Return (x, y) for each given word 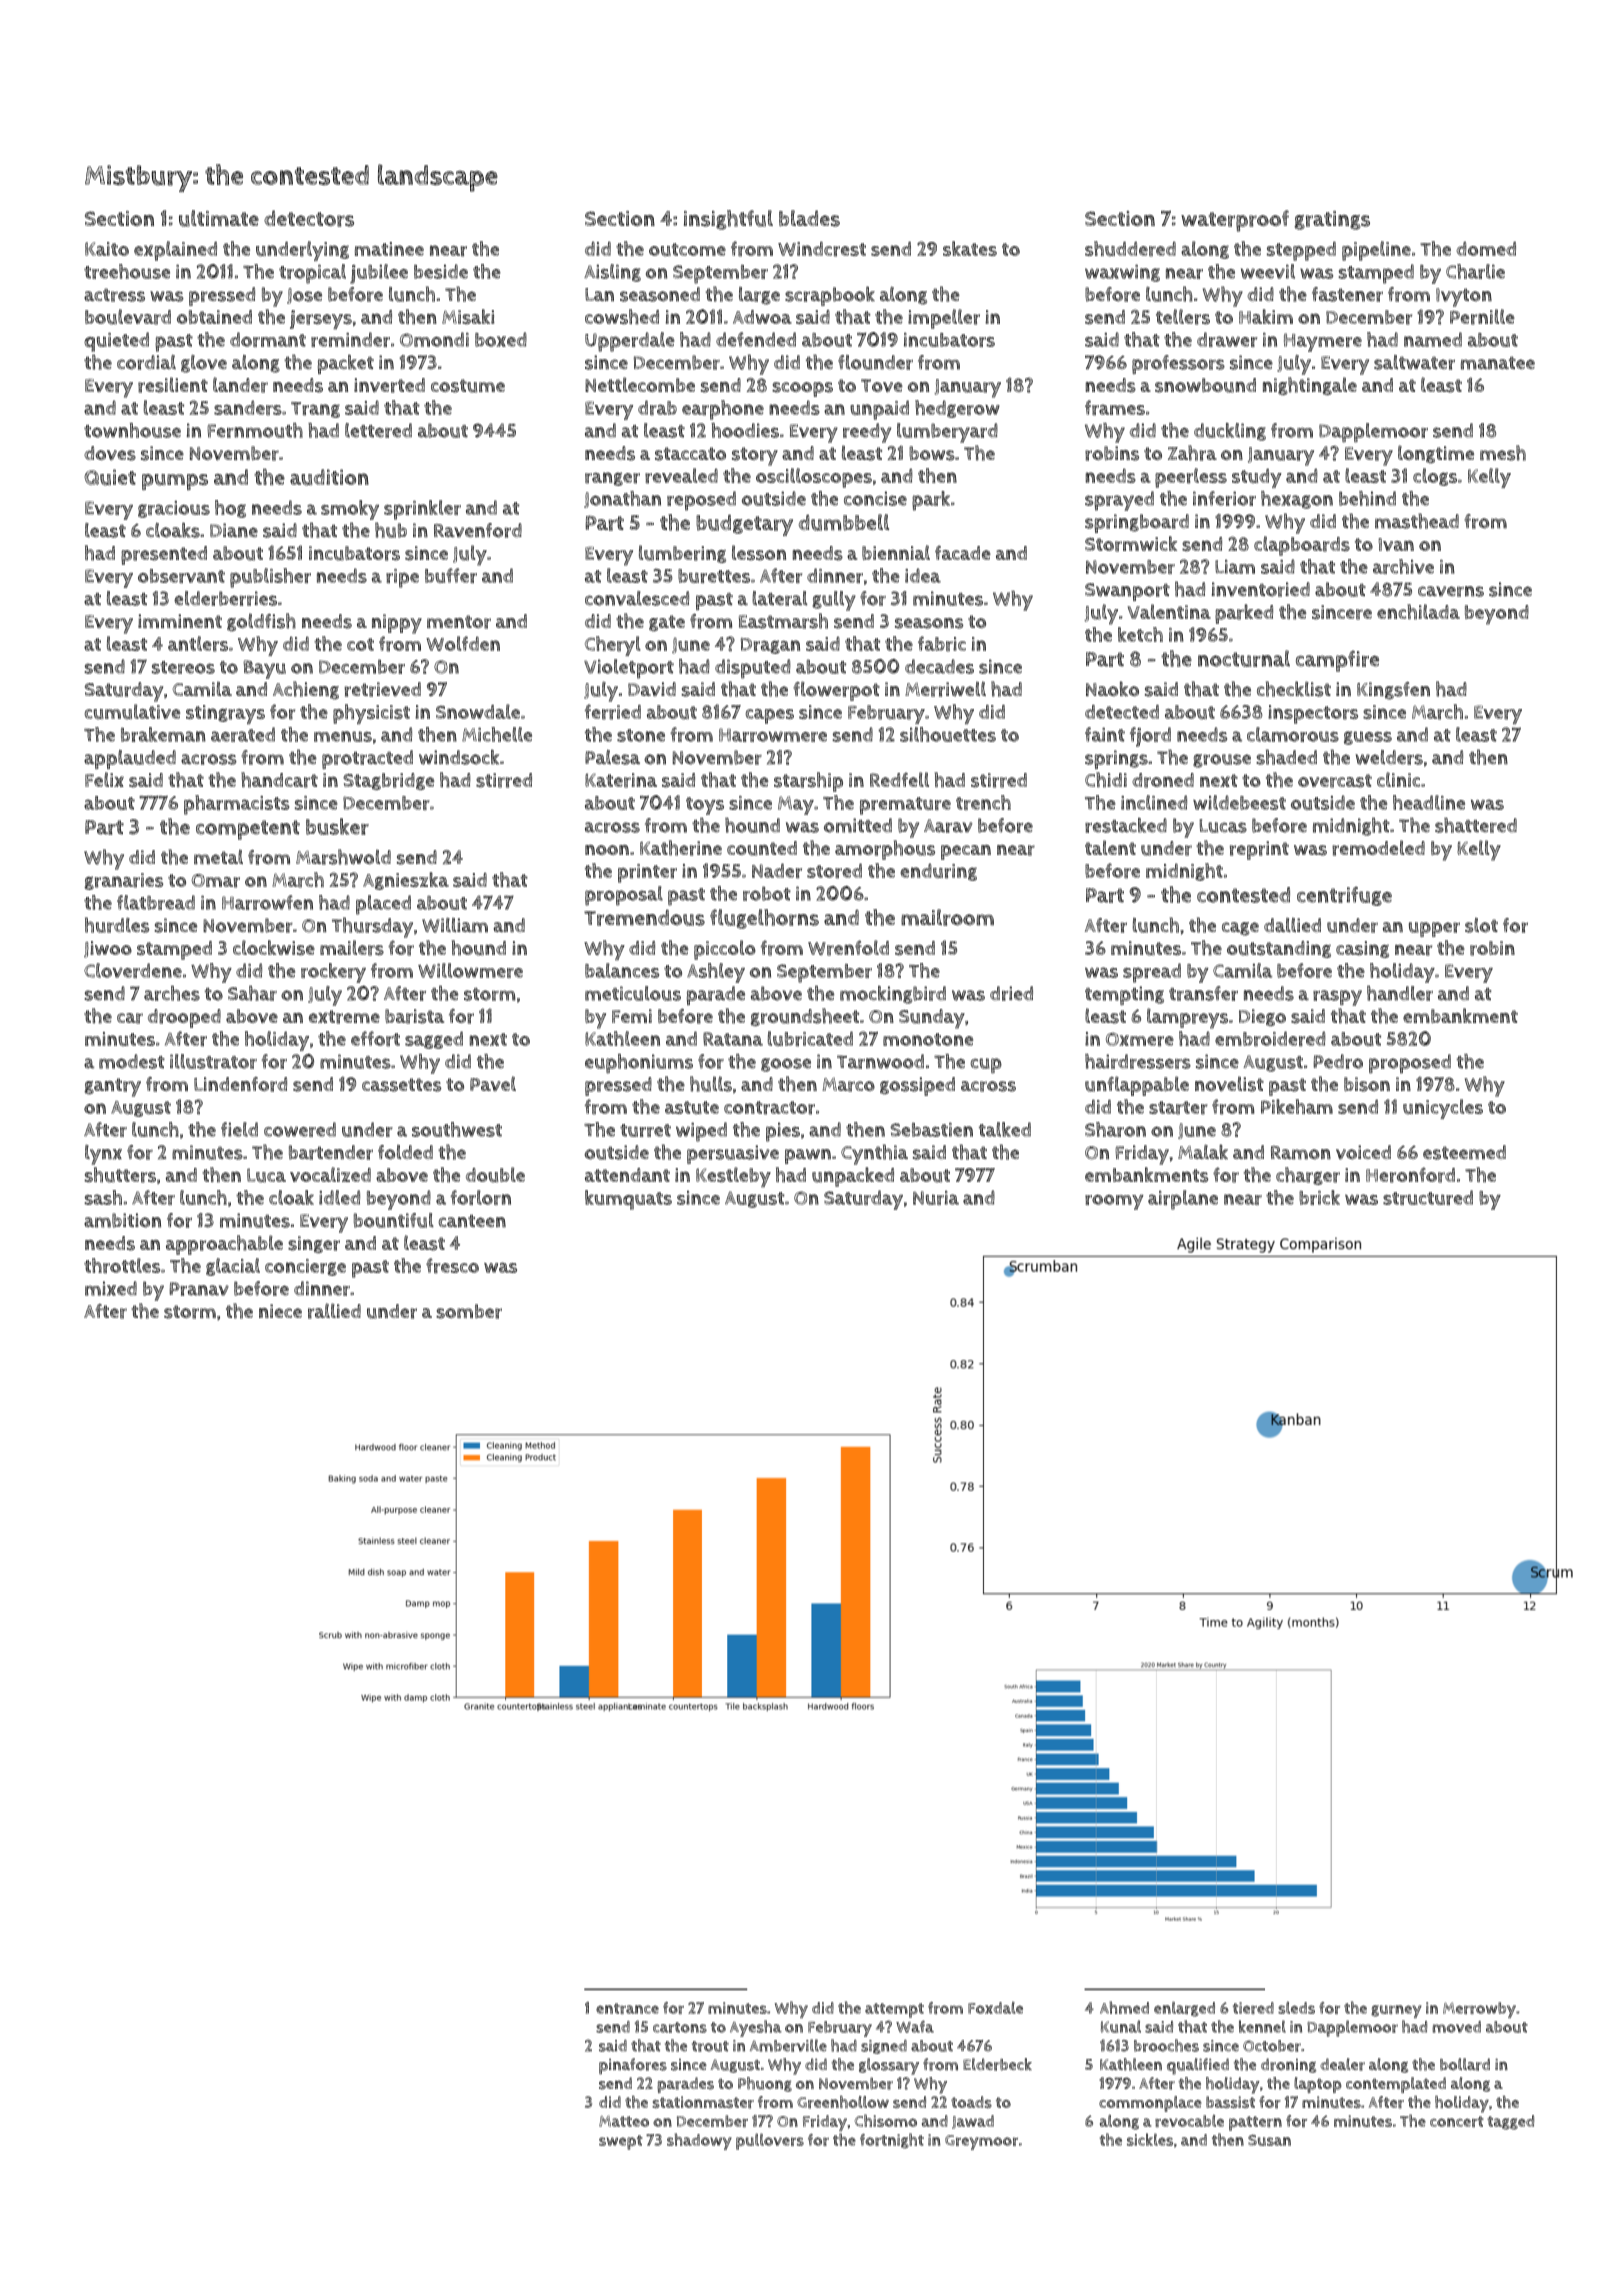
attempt (894, 2010)
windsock (459, 757)
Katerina (621, 780)
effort (375, 1039)
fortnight (892, 2141)
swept (621, 2142)
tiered (1253, 2008)
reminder (350, 339)
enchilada (1418, 612)
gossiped (917, 1086)
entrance (627, 2008)
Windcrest (822, 249)
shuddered (1130, 249)
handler (1400, 993)
